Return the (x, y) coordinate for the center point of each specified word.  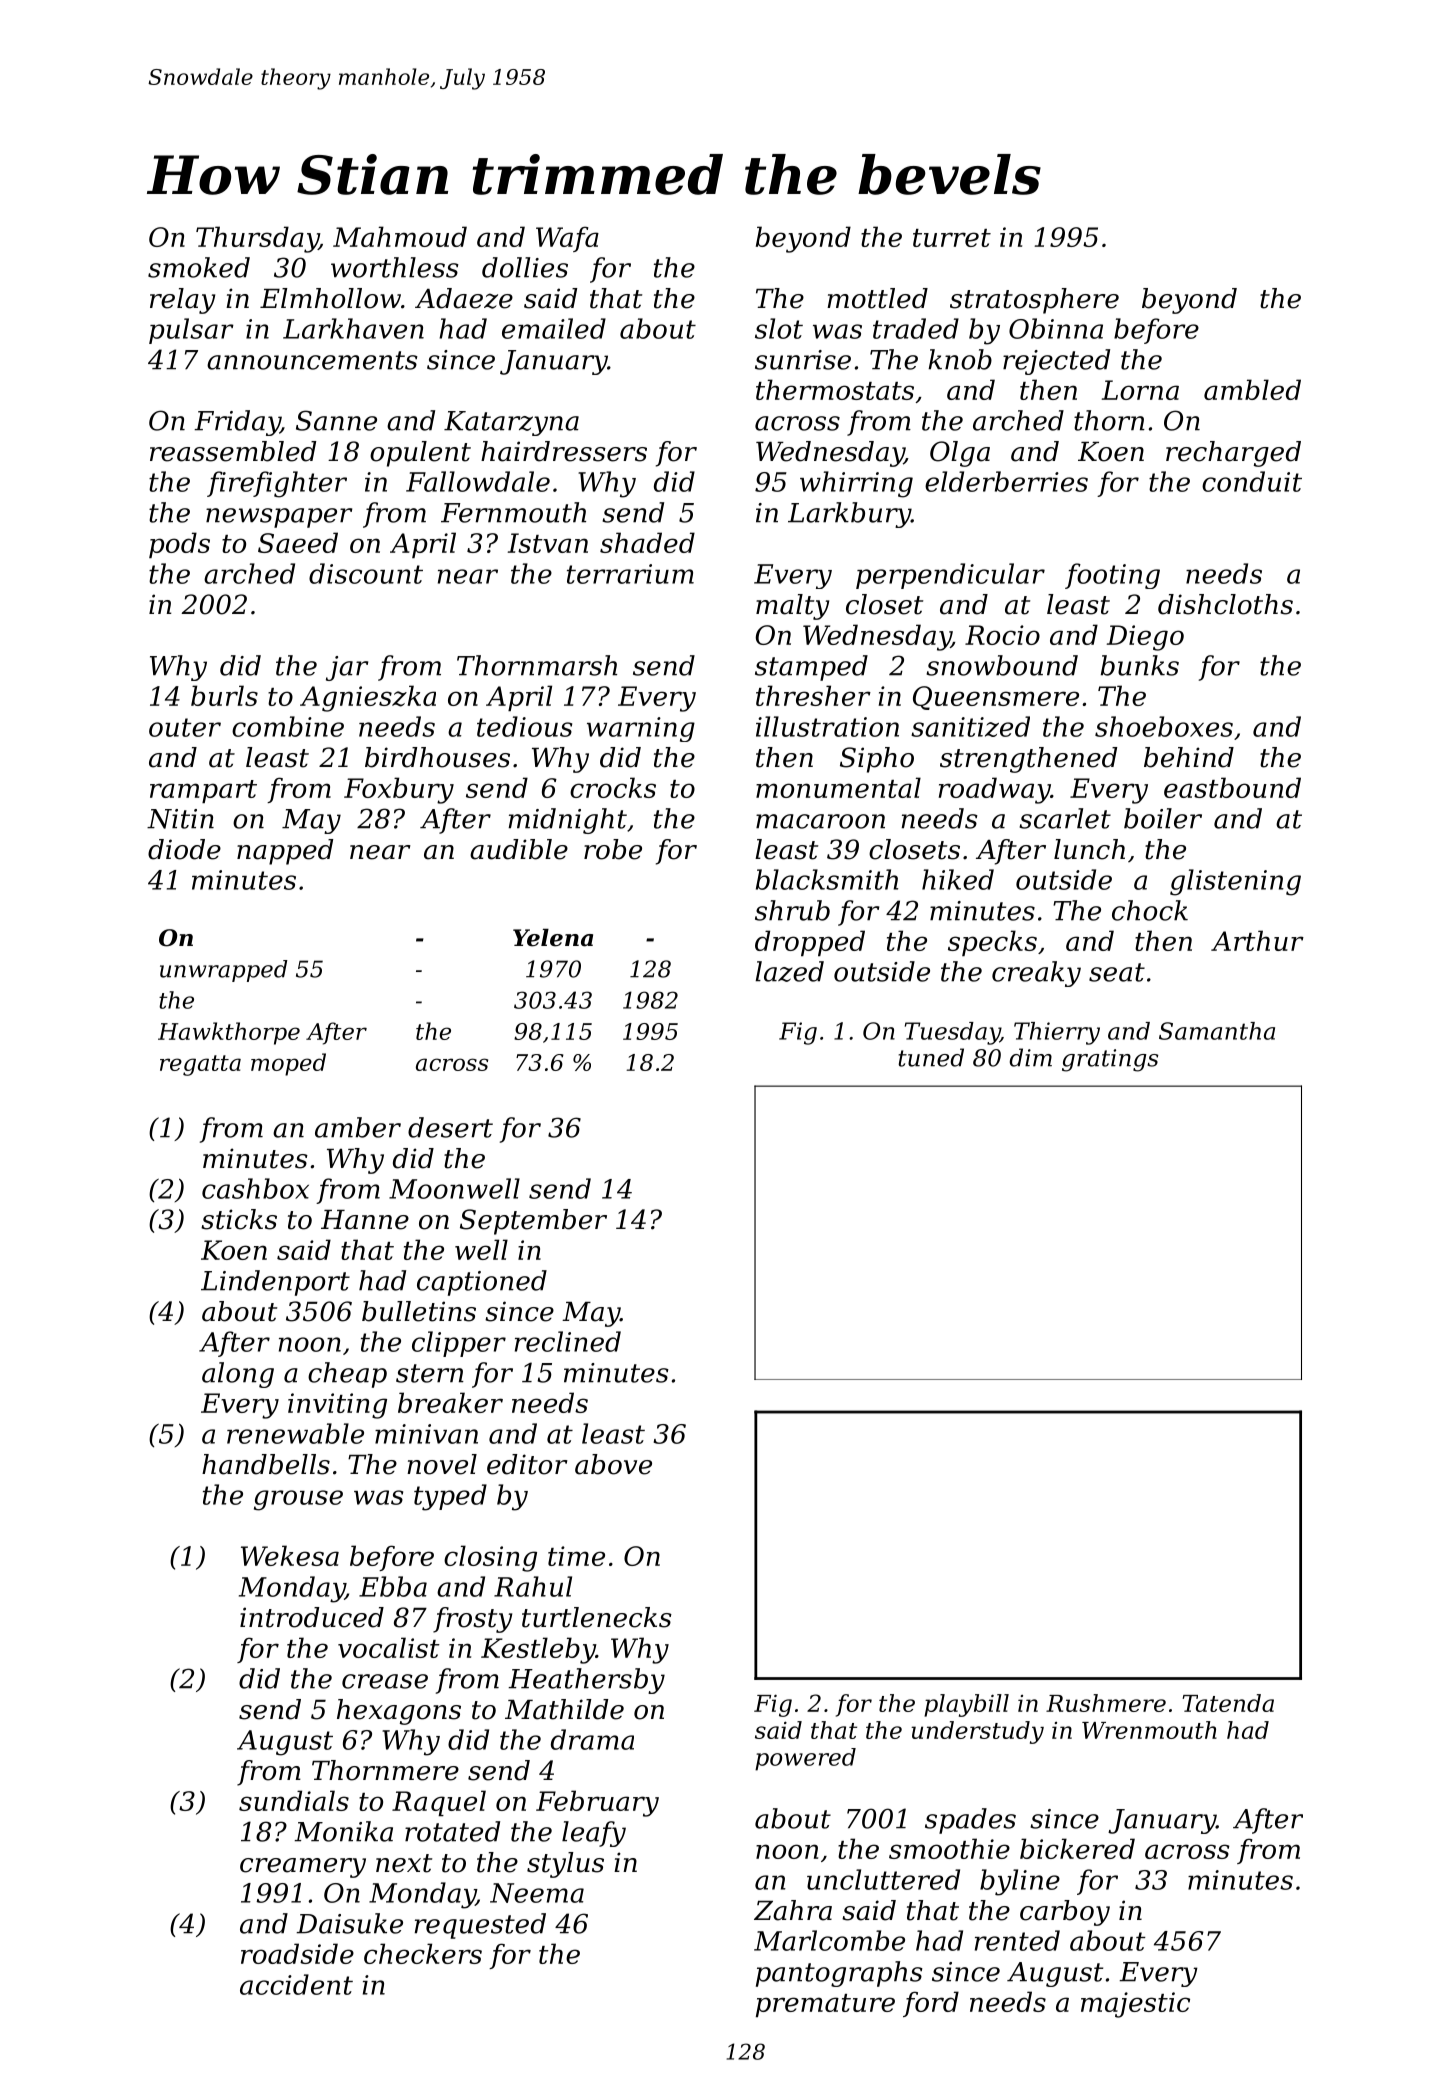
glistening (1235, 882)
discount (366, 573)
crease (385, 1681)
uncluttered (883, 1879)
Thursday (257, 239)
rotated (452, 1831)
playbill (966, 1705)
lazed (789, 971)
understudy (977, 1732)
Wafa (567, 239)
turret (952, 238)
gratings (1110, 1060)
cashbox (255, 1188)
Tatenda (1228, 1703)
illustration (827, 726)
